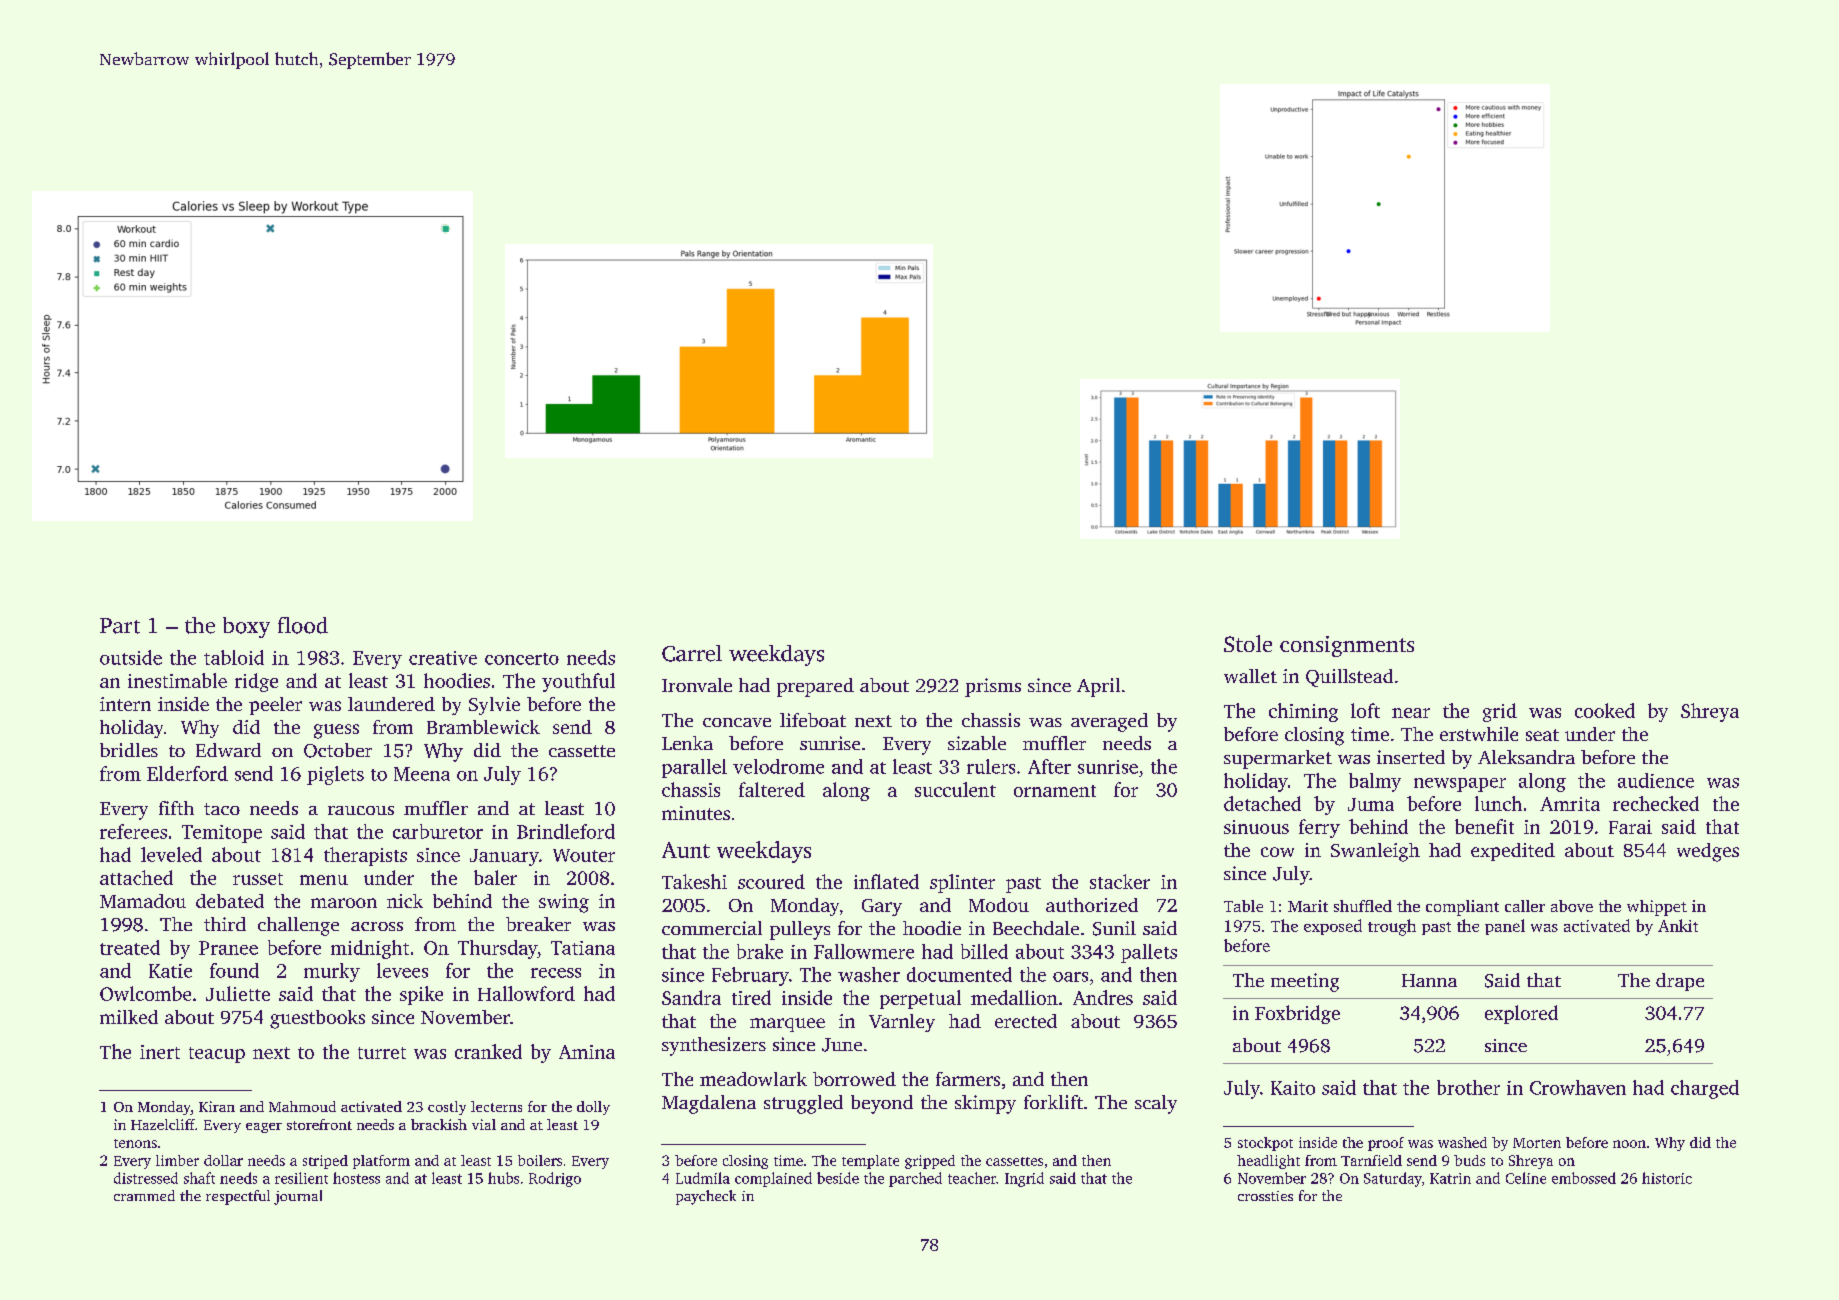 Image resolution: width=1839 pixels, height=1300 pixels. I want to click on farmers, so click(968, 1079).
